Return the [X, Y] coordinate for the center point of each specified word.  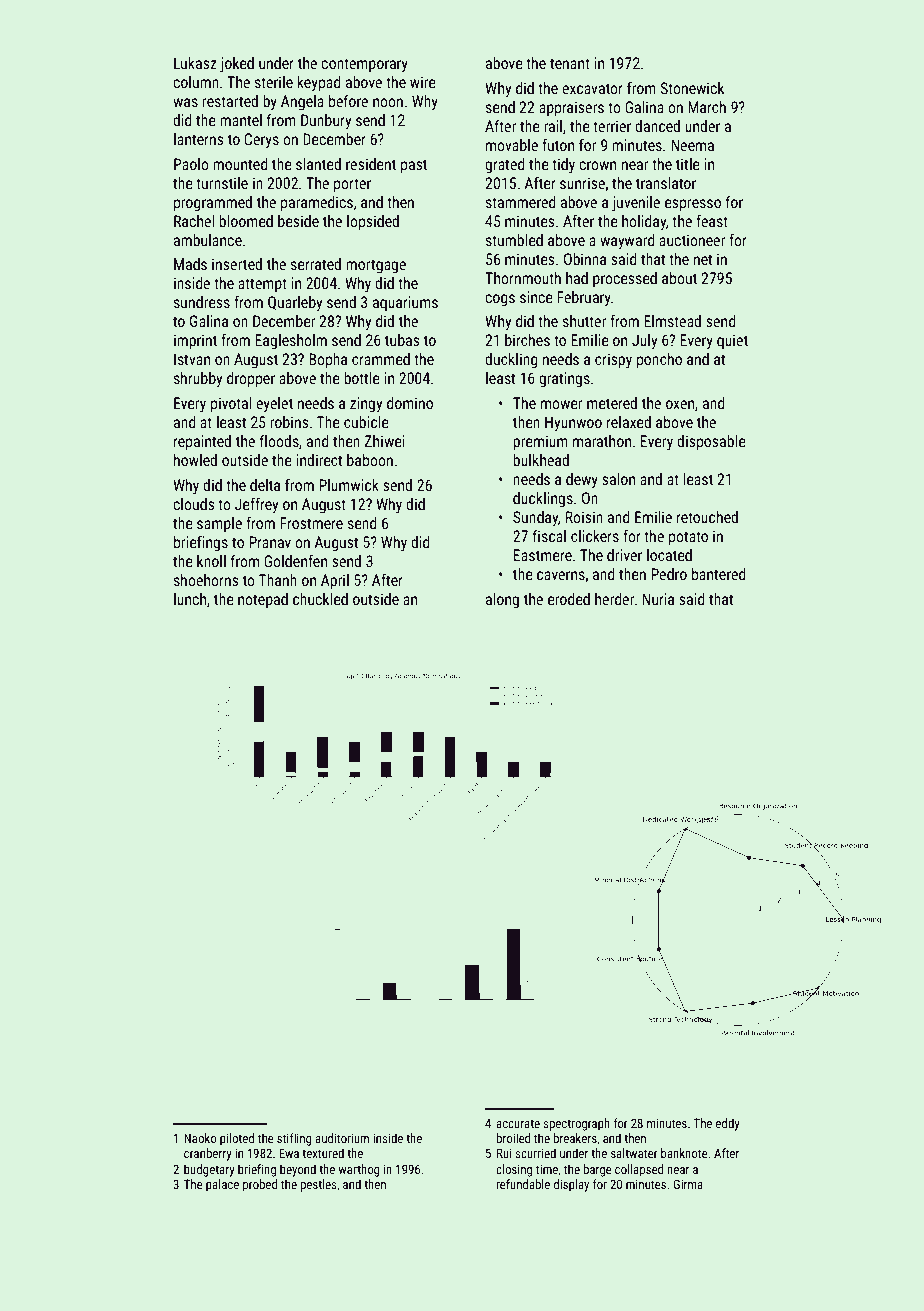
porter [352, 185]
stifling [294, 1139]
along [502, 600]
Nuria [658, 599]
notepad [263, 600]
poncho [659, 360]
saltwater [634, 1153]
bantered [719, 574]
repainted [202, 442]
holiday [644, 222]
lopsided [373, 222]
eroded [569, 599]
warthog [359, 1170]
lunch [190, 599]
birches [527, 340]
